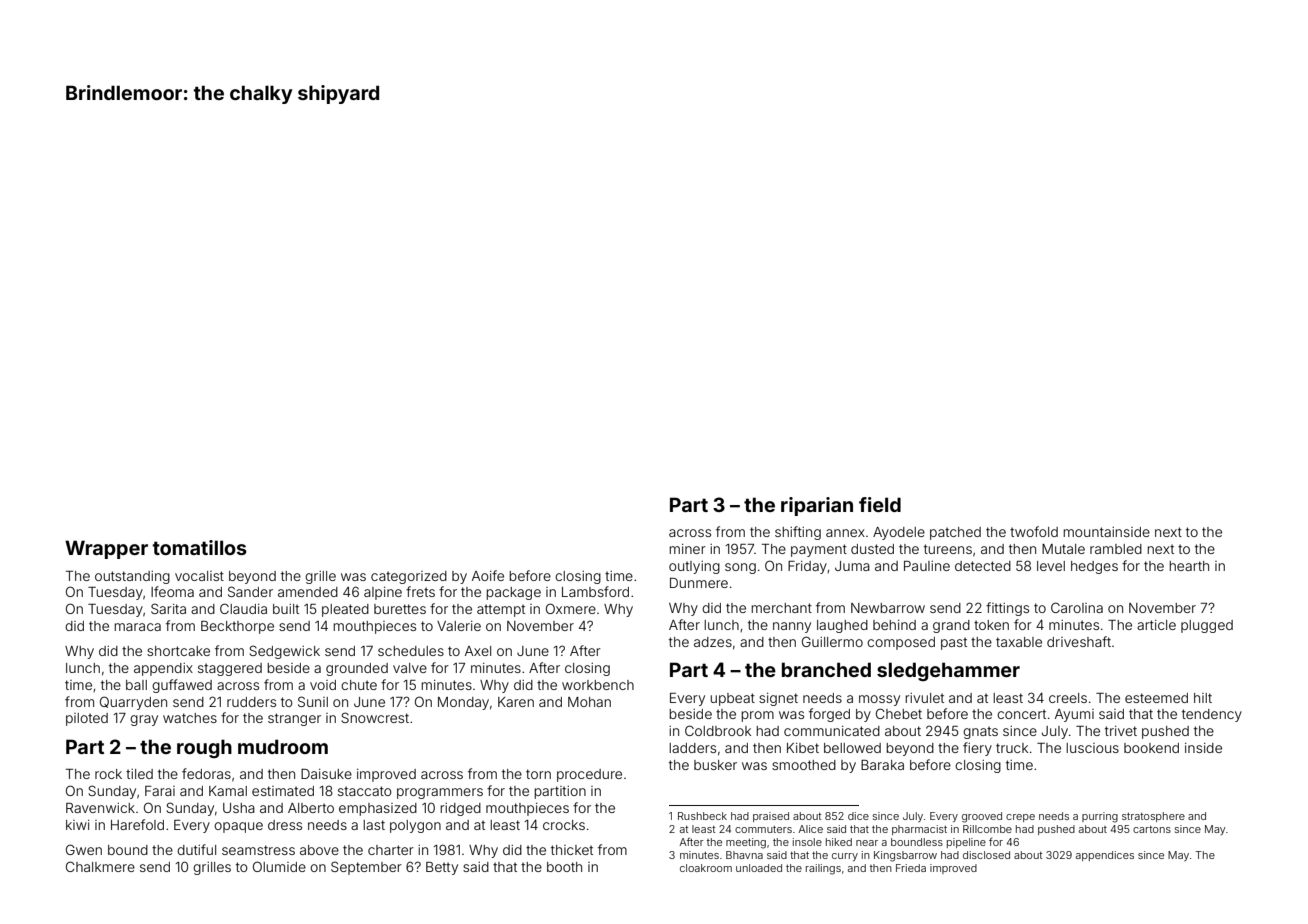  I want to click on tureens, so click(948, 549).
